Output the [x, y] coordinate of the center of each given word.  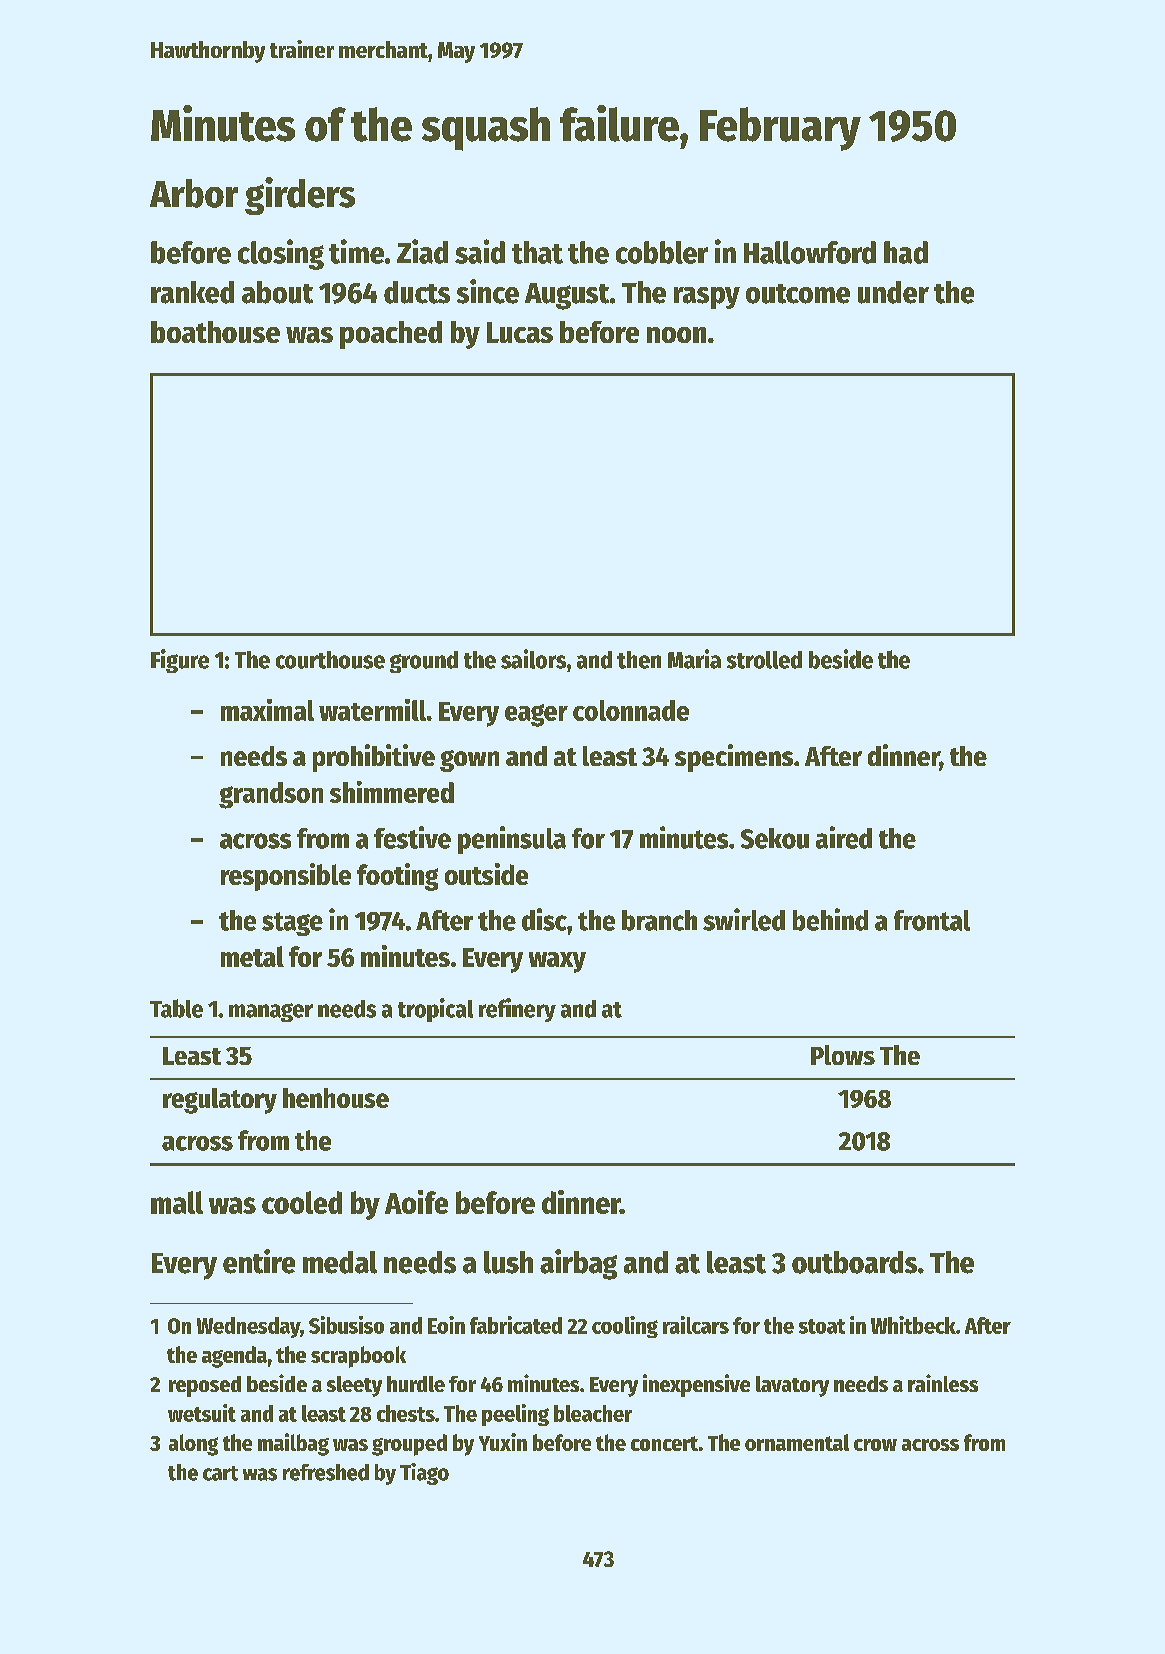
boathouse [215, 332]
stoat [822, 1326]
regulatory [220, 1101]
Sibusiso [346, 1325]
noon [676, 335]
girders [300, 196]
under [893, 292]
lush [508, 1262]
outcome [798, 294]
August [567, 296]
